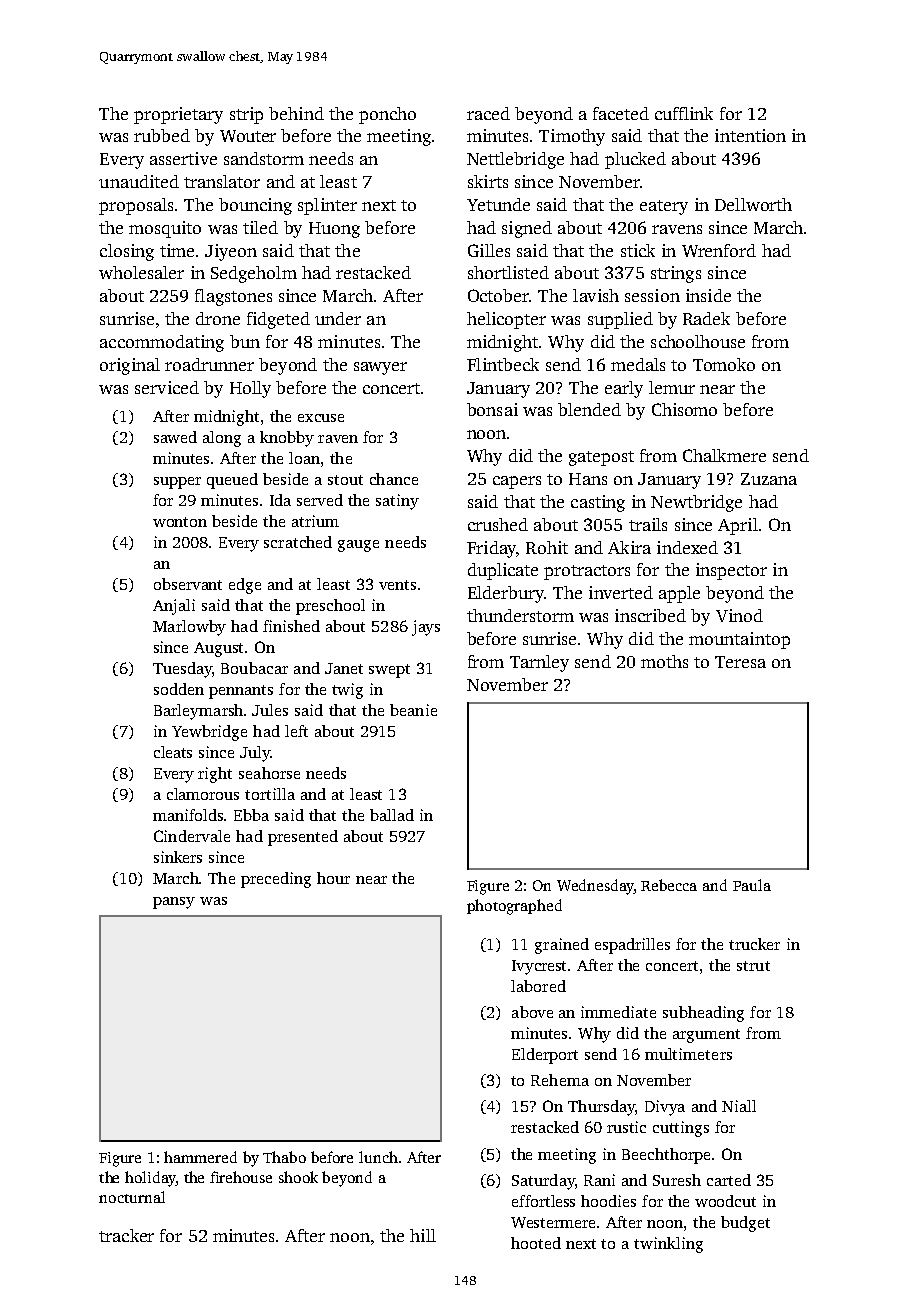  I want to click on tracker, so click(126, 1235).
